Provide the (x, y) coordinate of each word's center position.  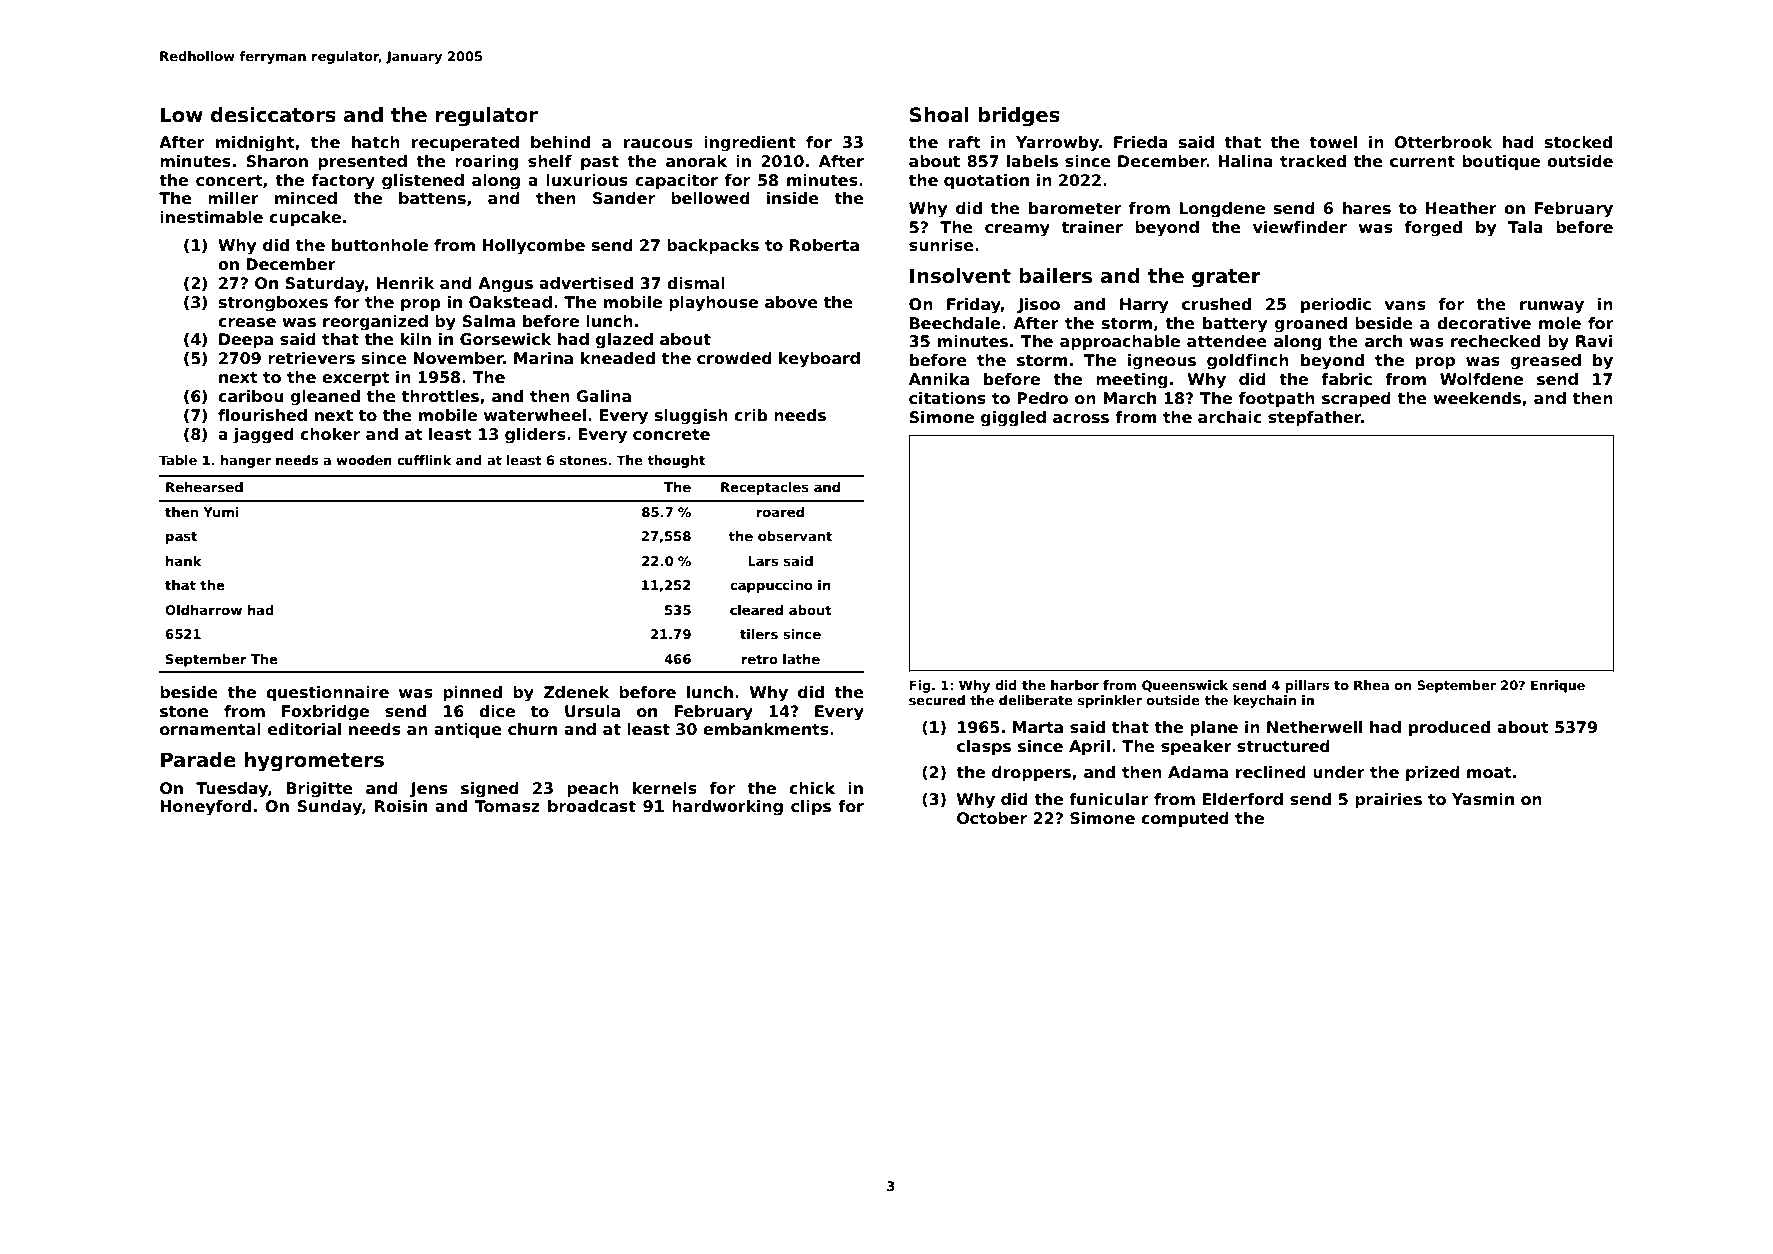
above (791, 302)
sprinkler (1110, 701)
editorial (304, 729)
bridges (1019, 117)
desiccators (273, 115)
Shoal (939, 115)
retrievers (311, 358)
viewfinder (1300, 227)
